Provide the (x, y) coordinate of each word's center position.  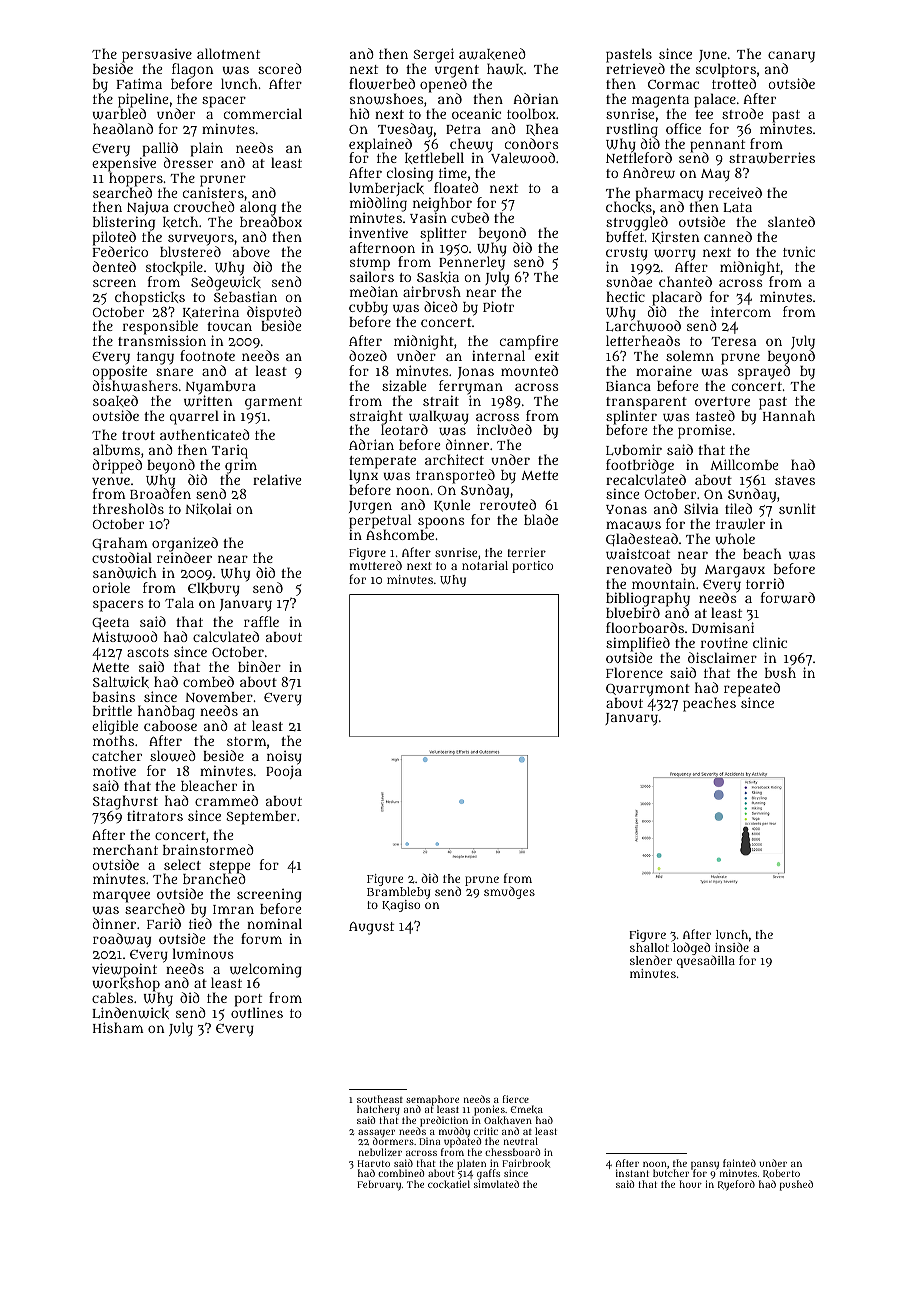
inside (732, 947)
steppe (229, 867)
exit (547, 356)
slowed (173, 756)
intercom (741, 311)
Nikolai (208, 509)
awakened (492, 54)
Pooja (284, 772)
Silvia (701, 508)
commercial (263, 113)
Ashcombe (400, 534)
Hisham (118, 1027)
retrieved (635, 69)
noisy (284, 758)
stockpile (174, 268)
